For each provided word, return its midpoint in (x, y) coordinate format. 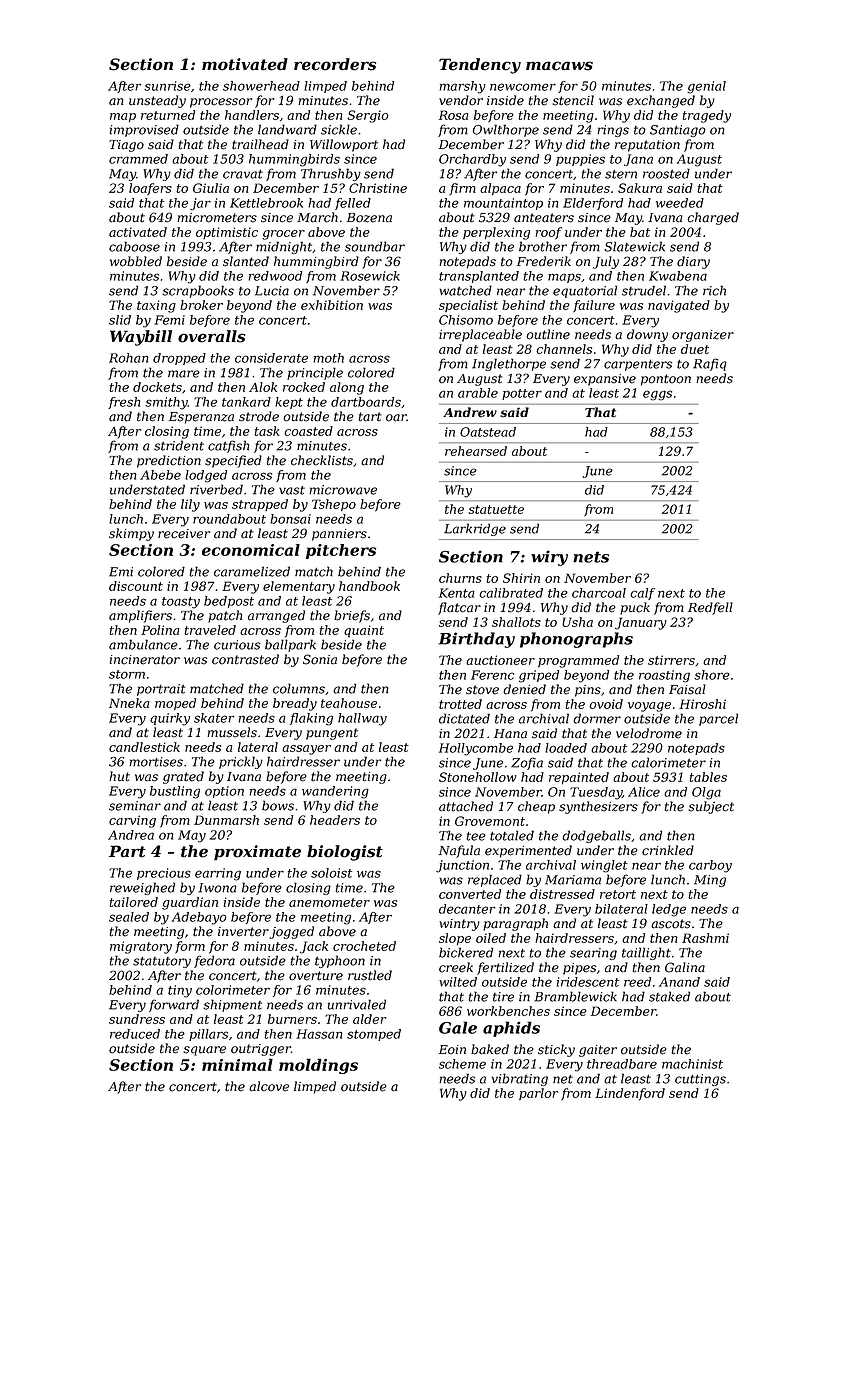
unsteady (157, 101)
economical (251, 550)
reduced (135, 1034)
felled (353, 204)
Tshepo (334, 505)
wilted (458, 982)
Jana (638, 160)
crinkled (668, 850)
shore (712, 675)
